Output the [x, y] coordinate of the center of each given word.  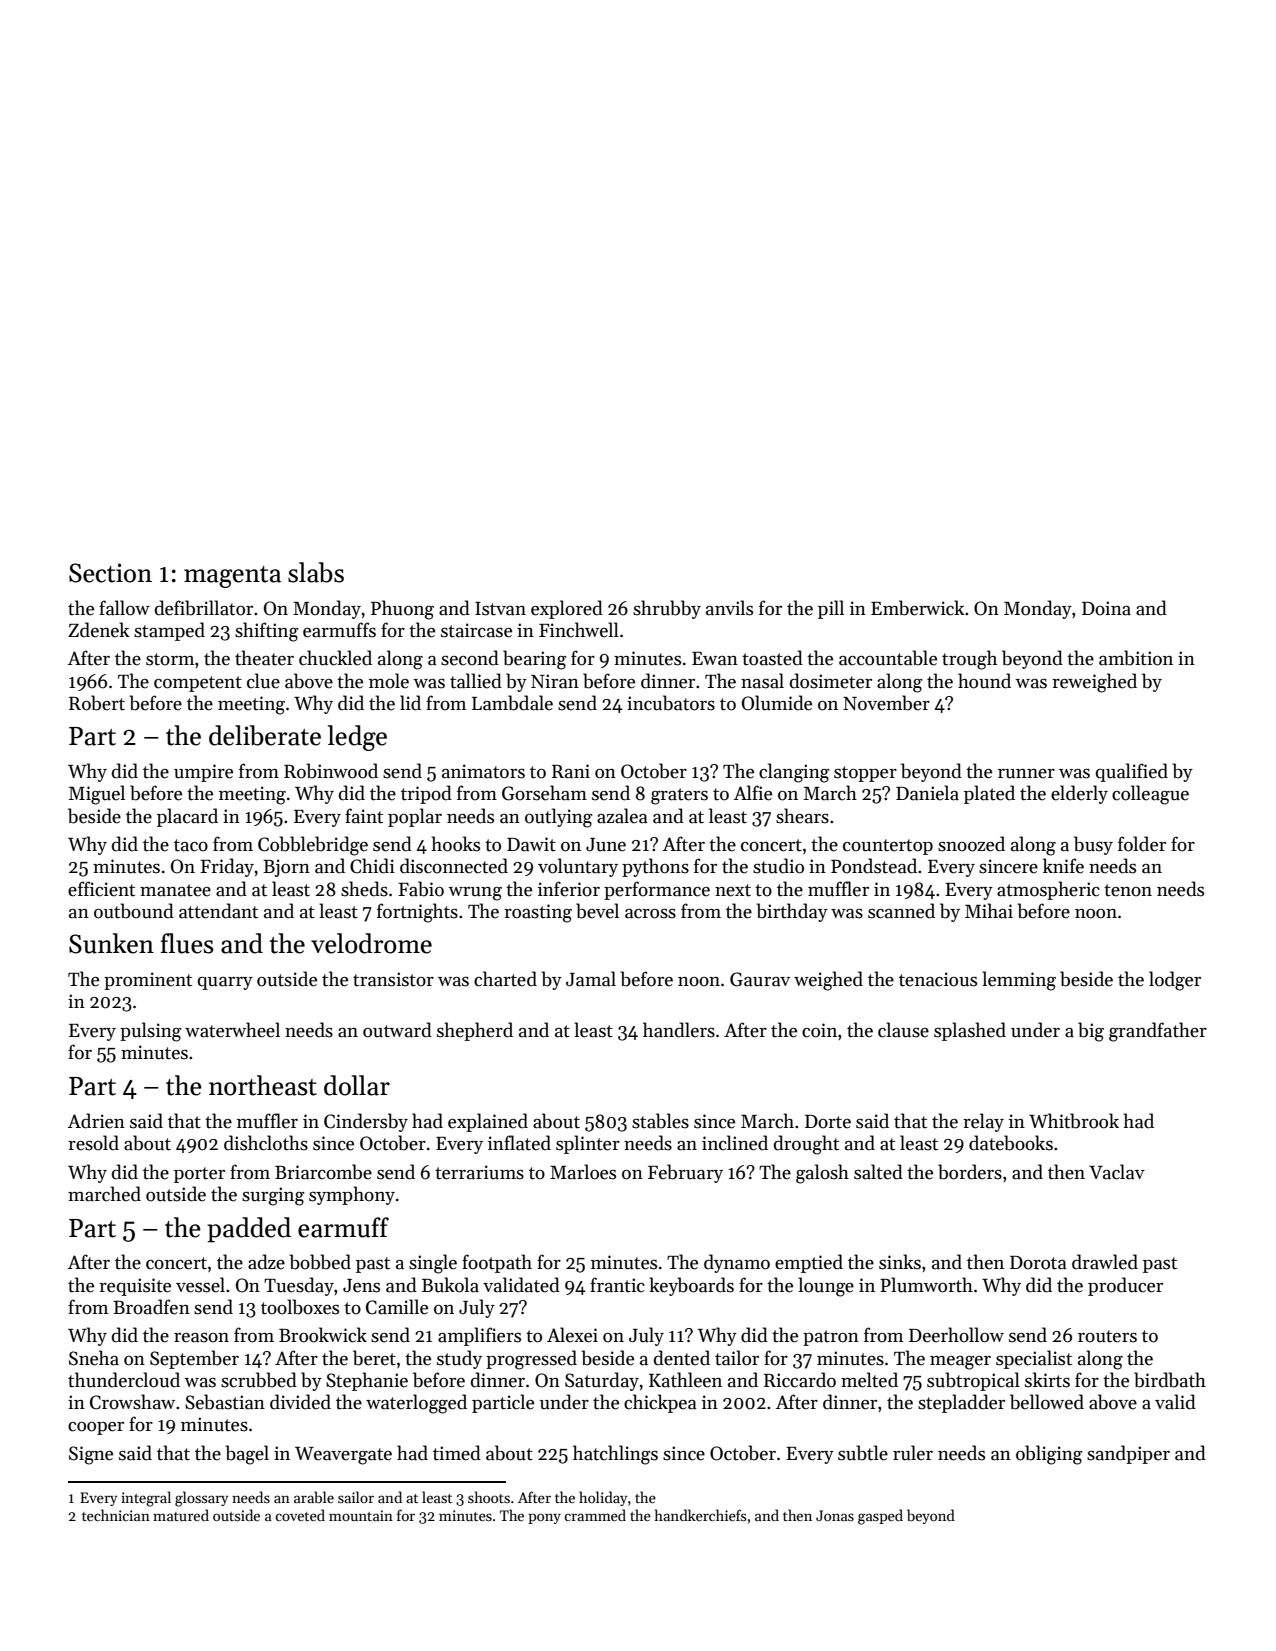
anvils [729, 608]
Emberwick [918, 608]
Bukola [450, 1285]
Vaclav [1117, 1172]
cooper [96, 1428]
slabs [316, 572]
